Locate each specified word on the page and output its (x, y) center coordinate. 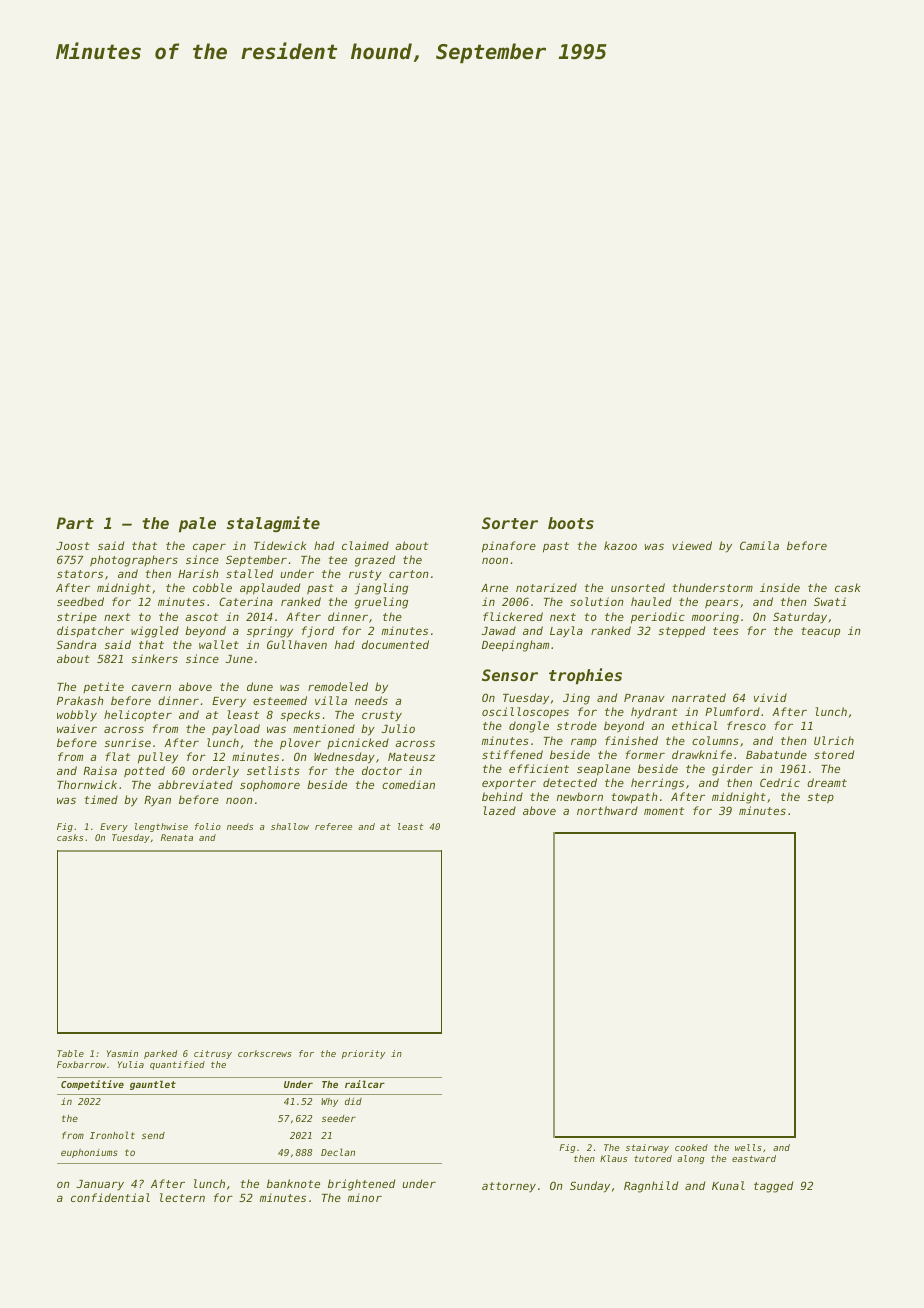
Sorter (510, 523)
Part (75, 523)
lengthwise (161, 827)
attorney (509, 1187)
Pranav (644, 698)
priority (363, 1054)
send (153, 1135)
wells (748, 1147)
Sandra (76, 644)
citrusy (213, 1054)
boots (571, 523)
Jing (576, 699)
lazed (499, 810)
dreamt (827, 782)
